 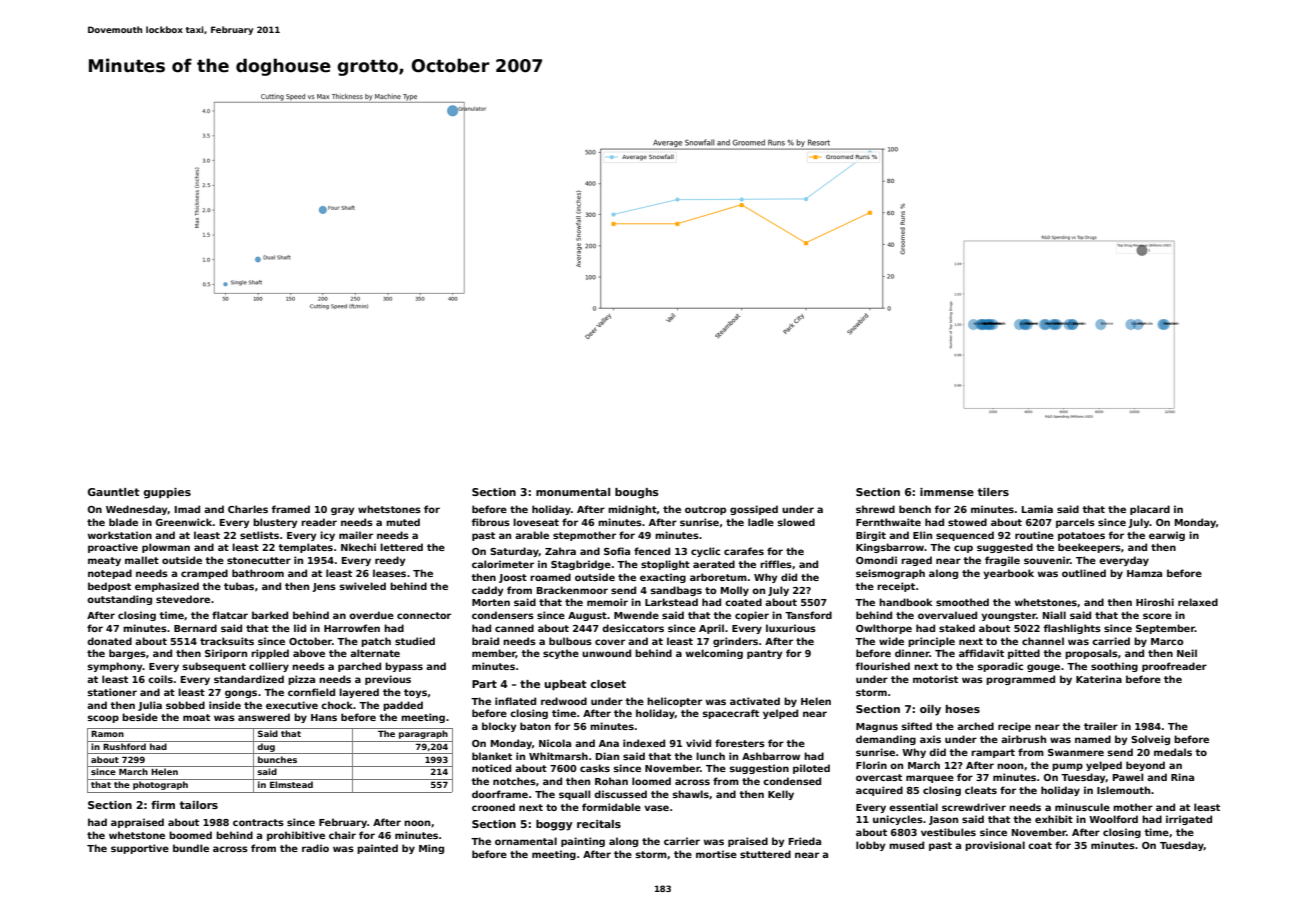 I want to click on indexed, so click(x=644, y=743).
